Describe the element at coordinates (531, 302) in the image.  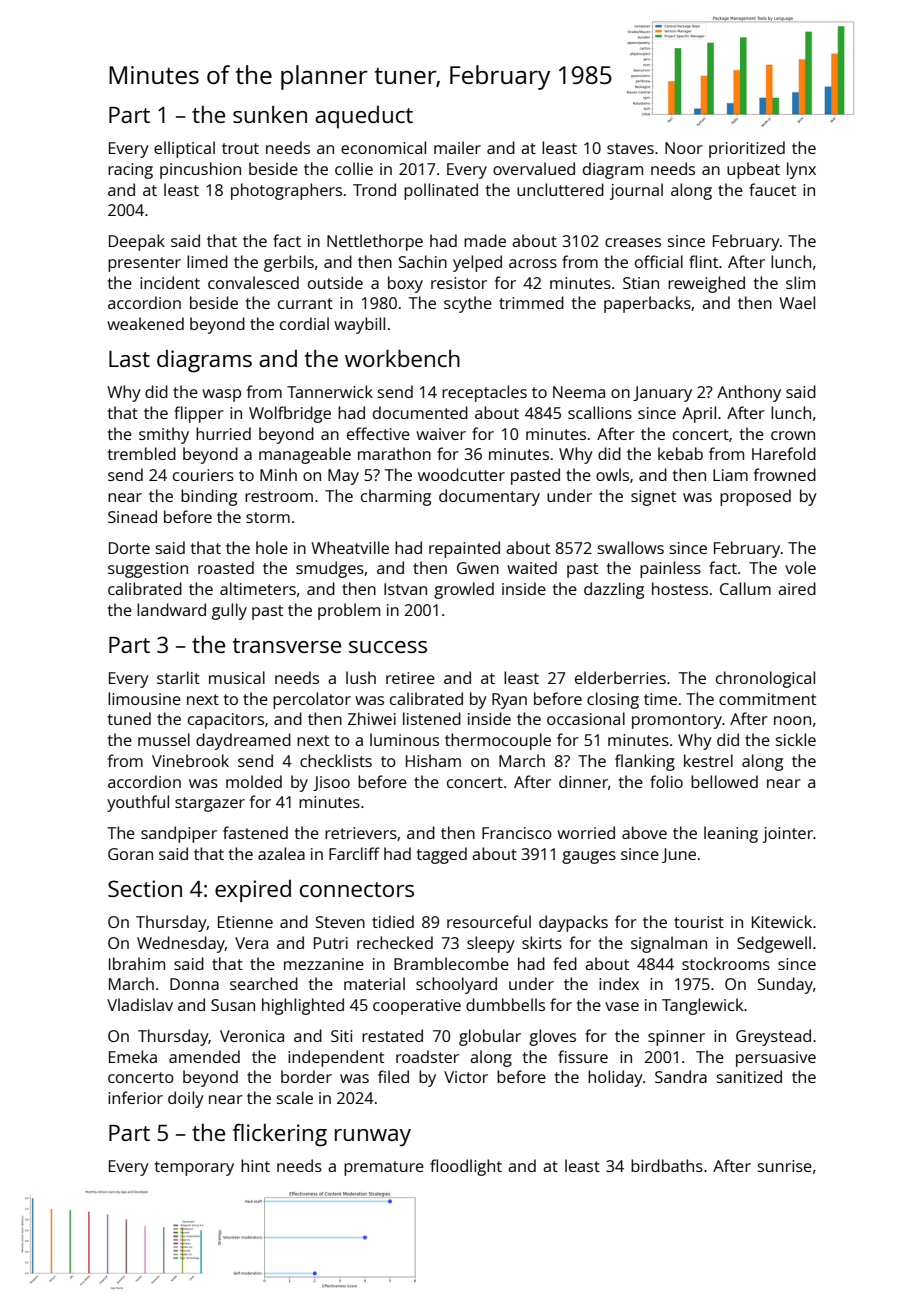
I see `trimmed` at that location.
